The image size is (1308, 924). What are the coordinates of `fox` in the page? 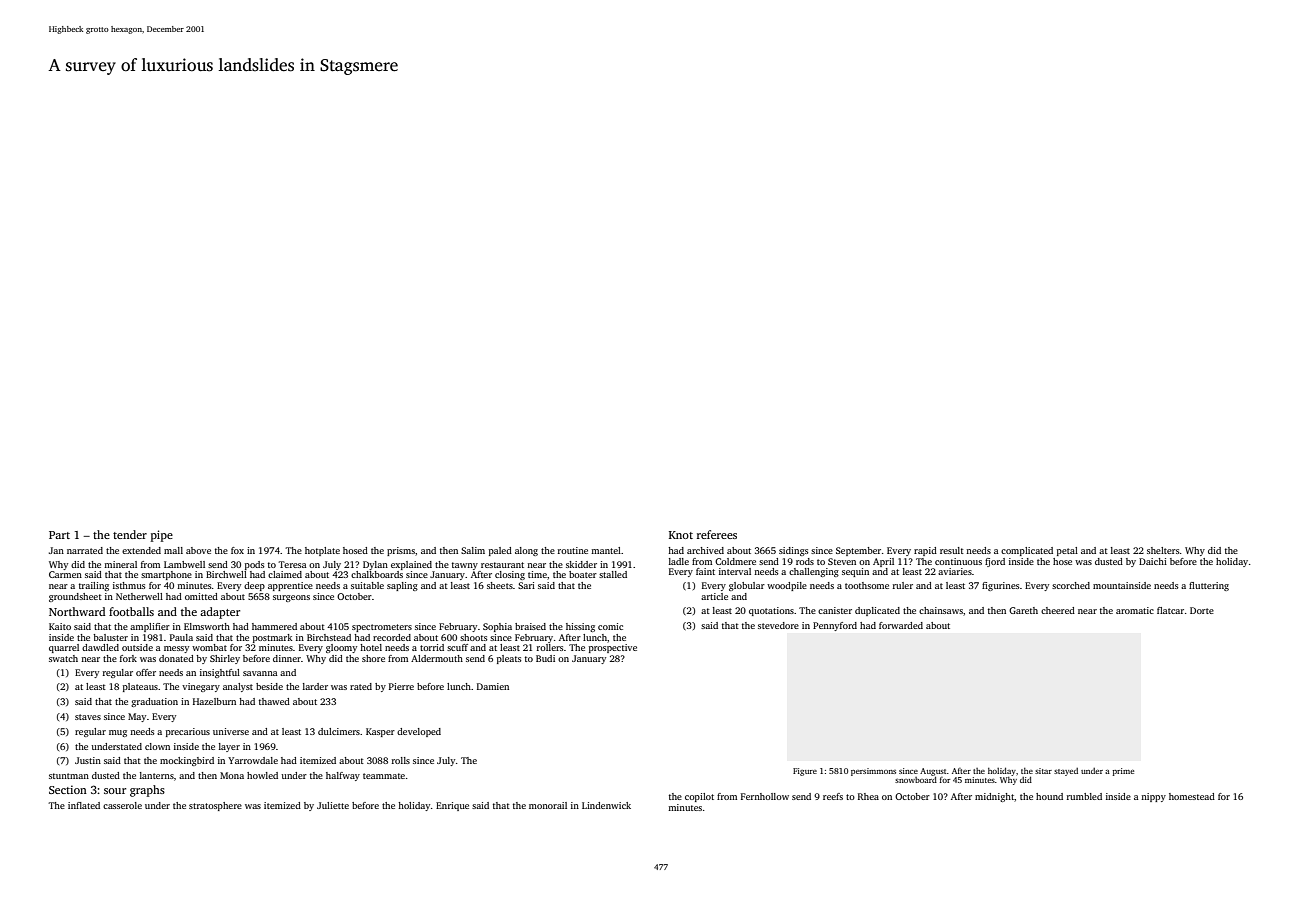 It's located at (237, 550).
